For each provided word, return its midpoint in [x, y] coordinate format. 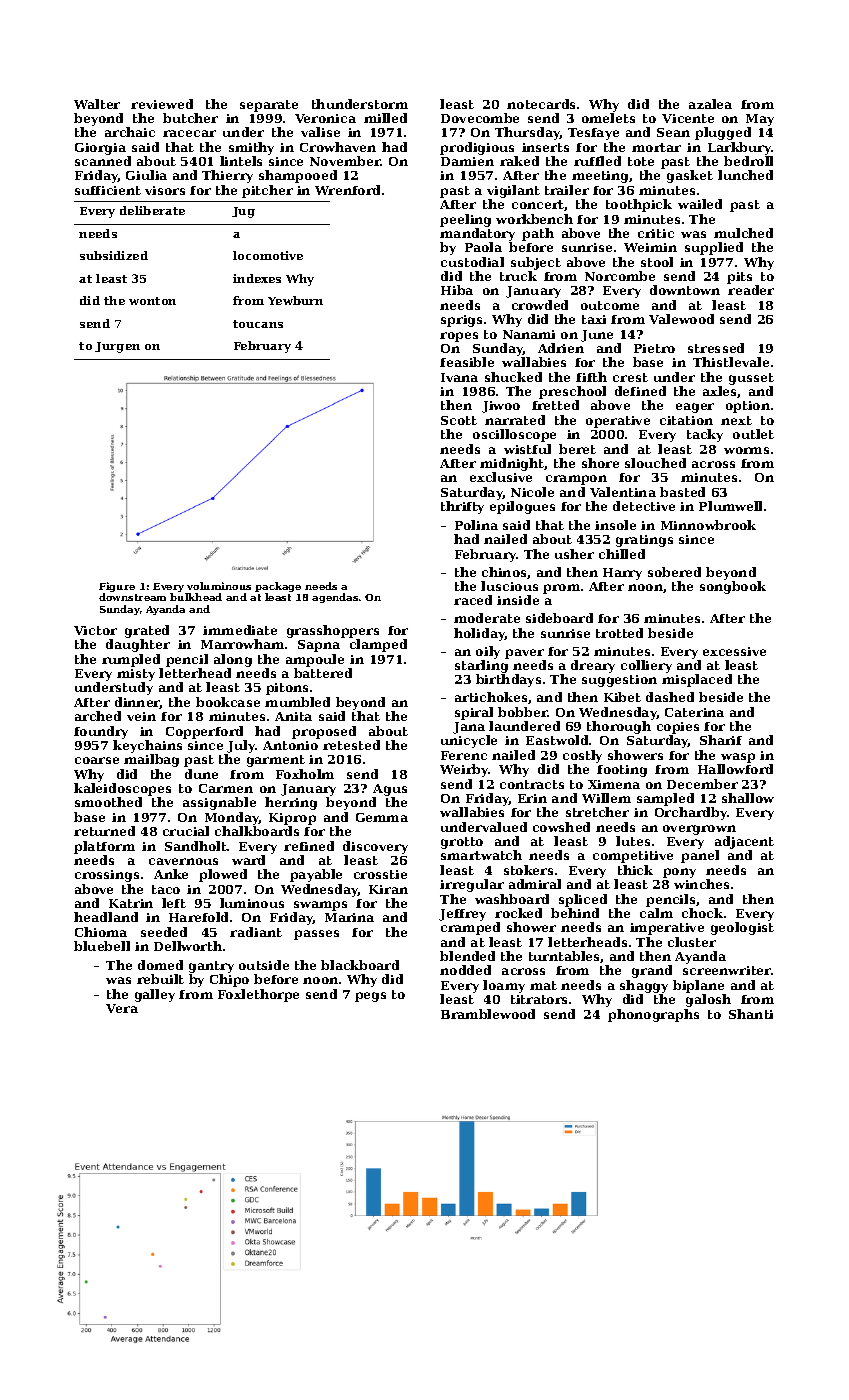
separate [269, 106]
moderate [487, 618]
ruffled [597, 161]
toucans [258, 324]
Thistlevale [731, 362]
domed [160, 965]
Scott [459, 420]
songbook [733, 587]
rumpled [131, 660]
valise [320, 132]
